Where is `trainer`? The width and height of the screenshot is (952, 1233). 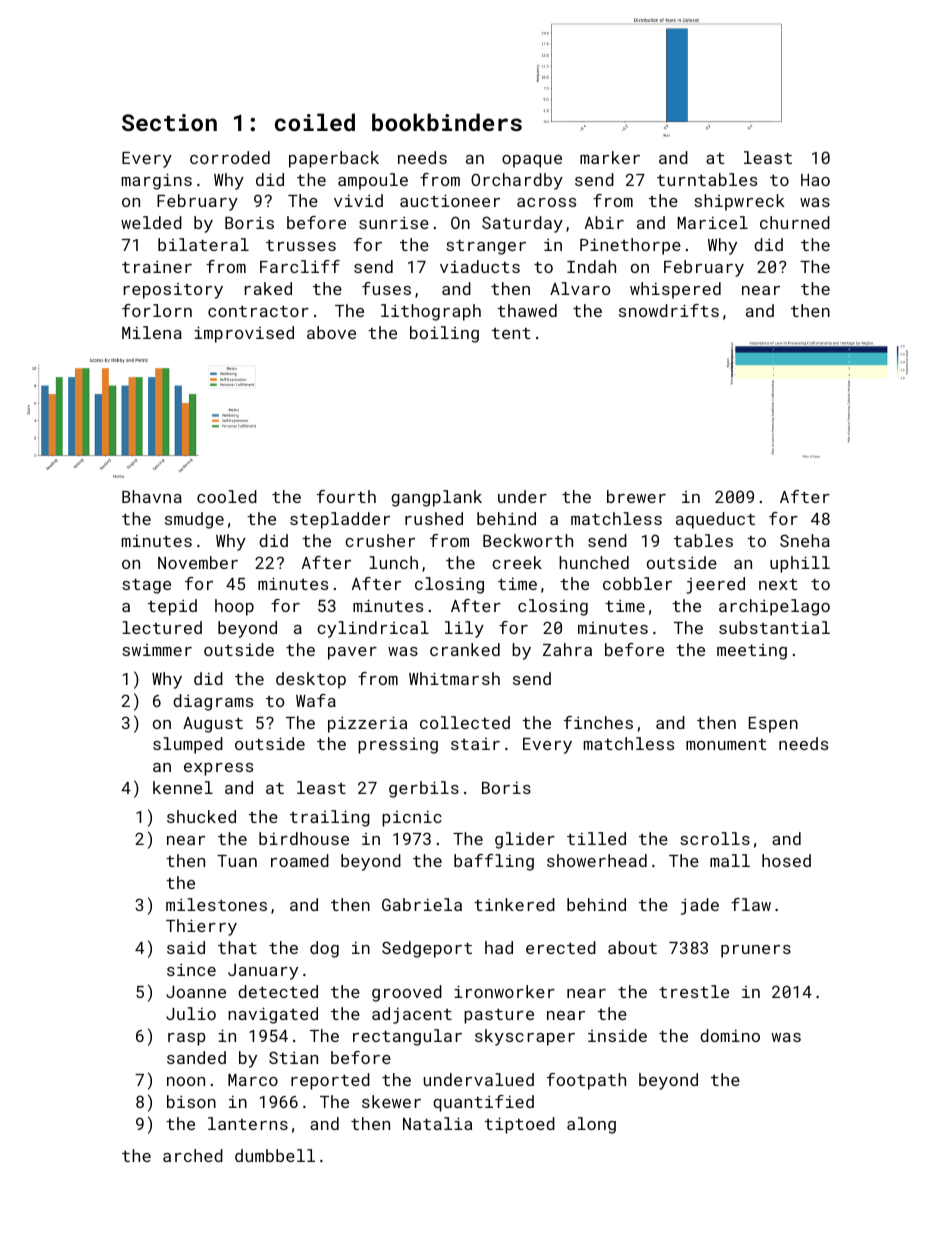 trainer is located at coordinates (157, 266).
